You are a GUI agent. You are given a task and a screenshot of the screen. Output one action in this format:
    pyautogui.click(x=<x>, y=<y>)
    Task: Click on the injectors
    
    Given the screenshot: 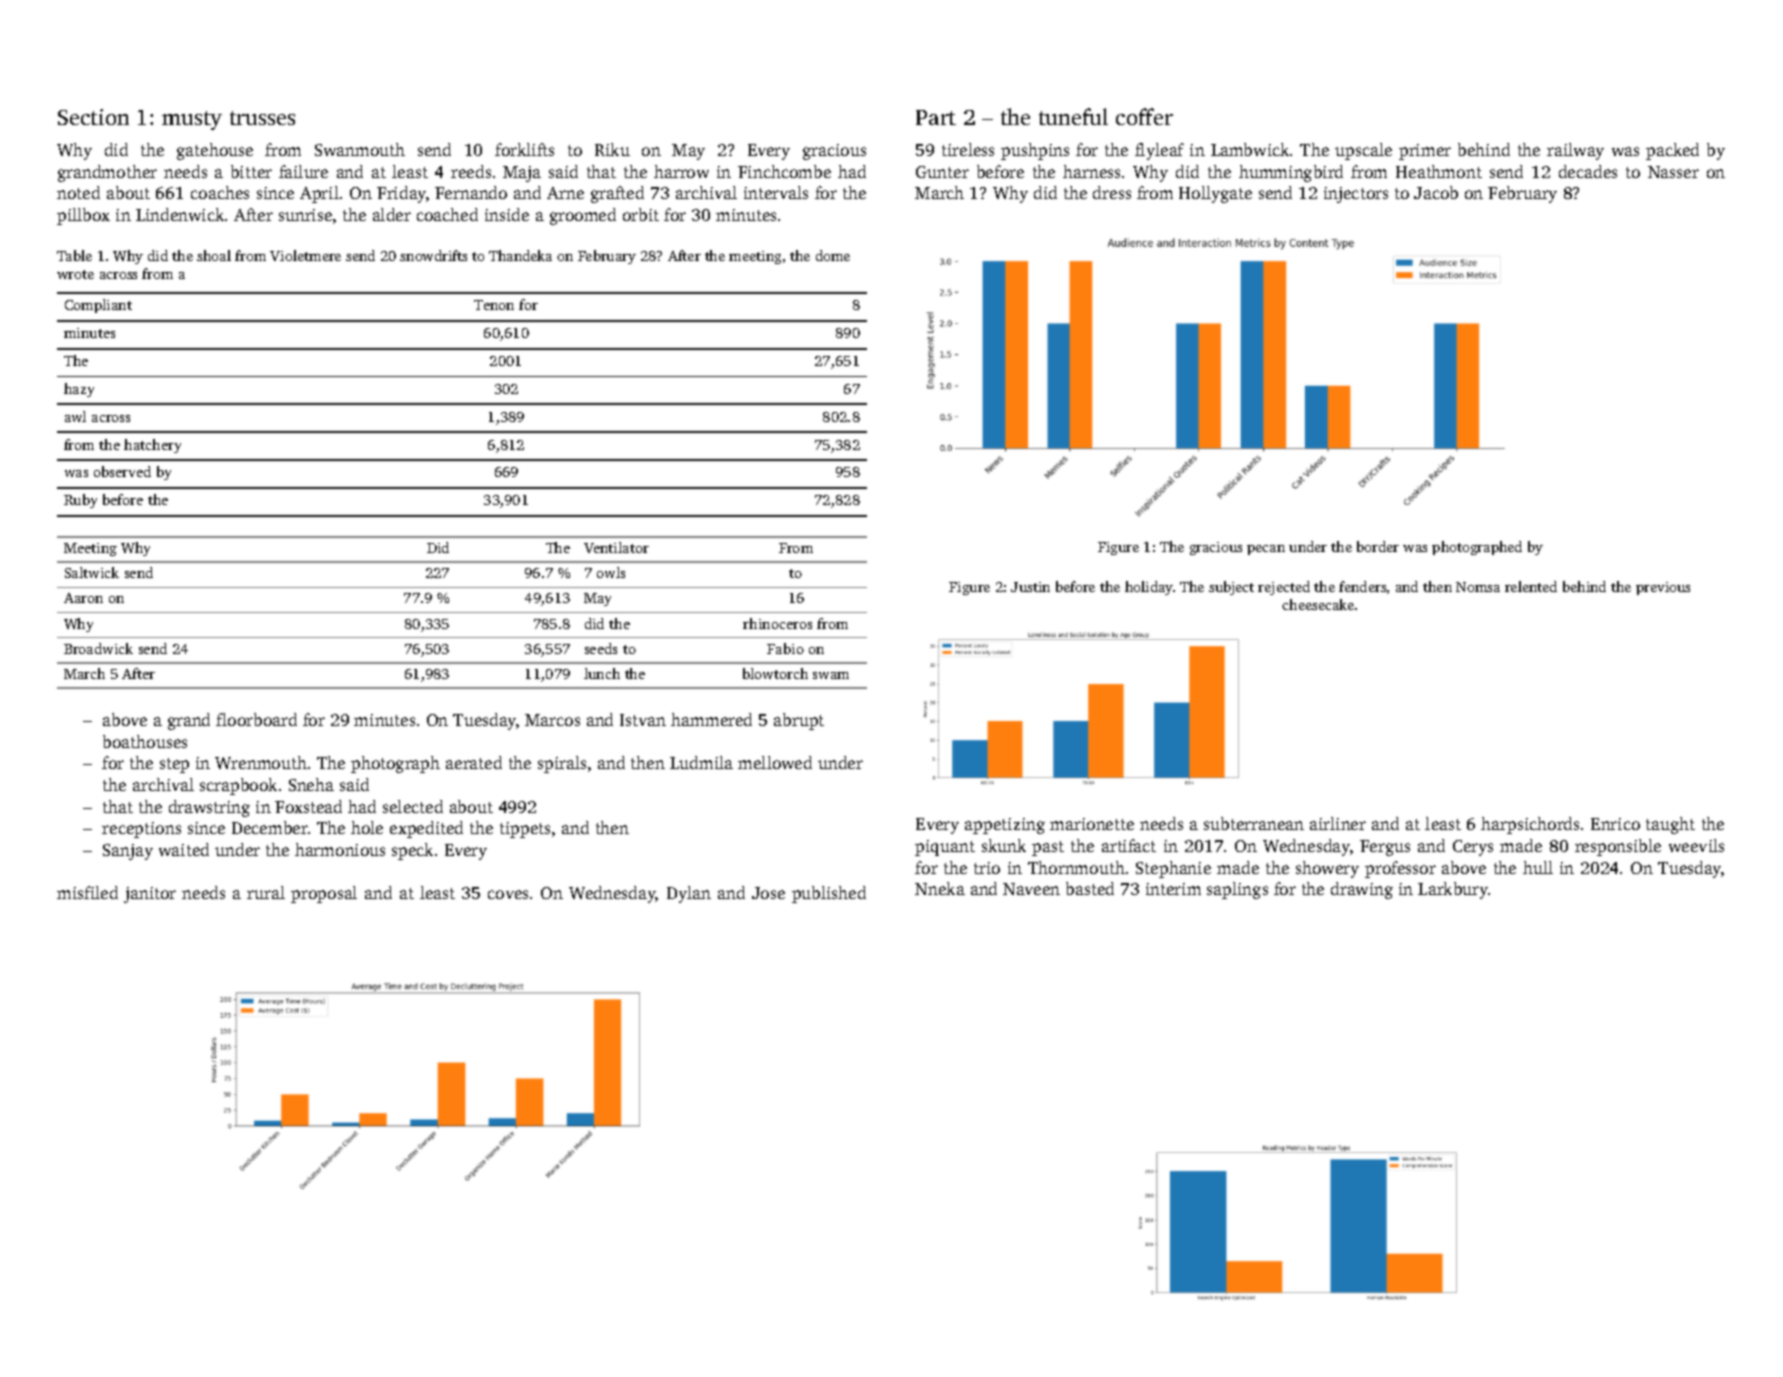 What is the action you would take?
    pyautogui.click(x=1356, y=195)
